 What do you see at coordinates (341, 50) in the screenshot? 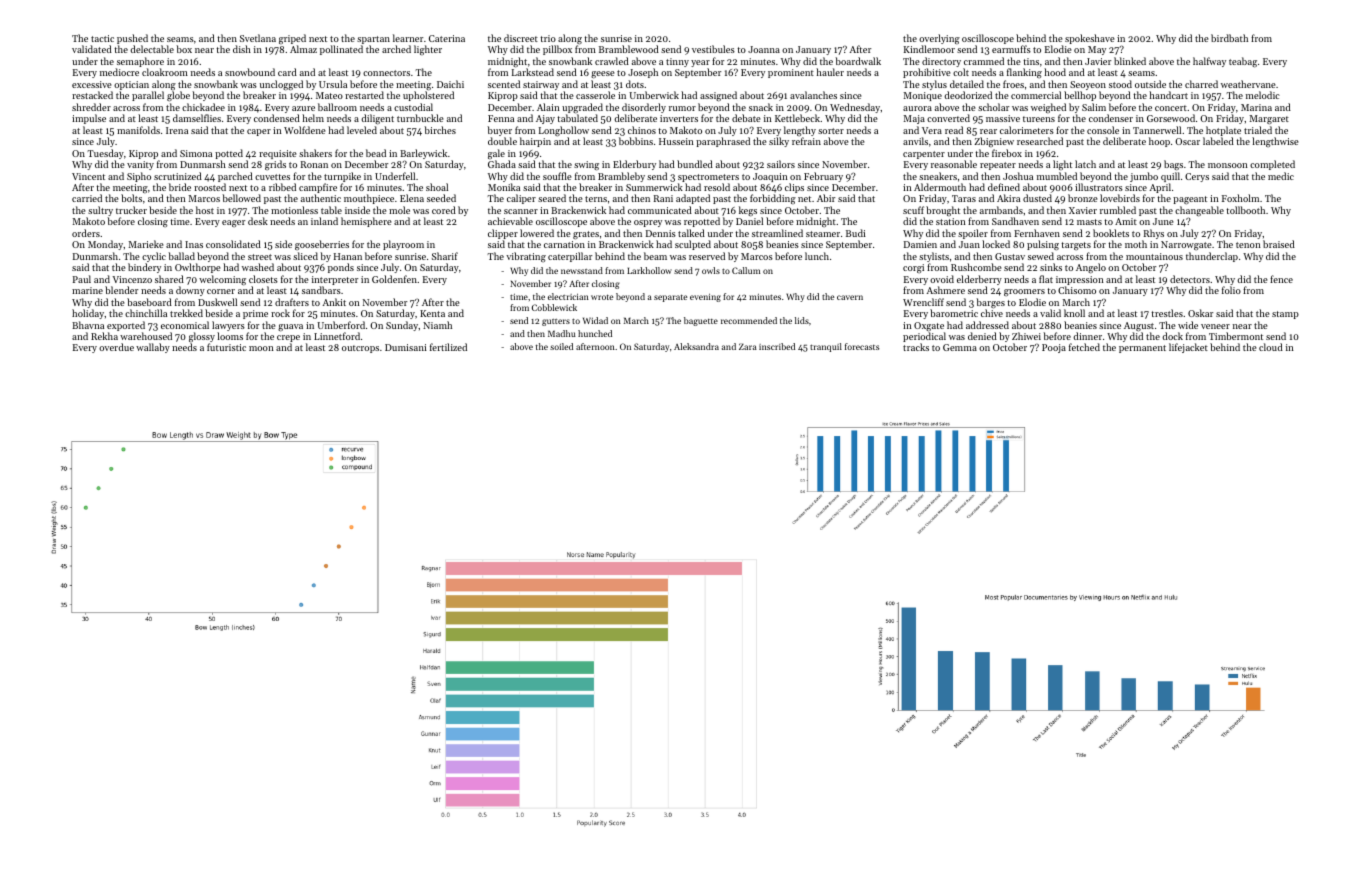
I see `pollinated` at bounding box center [341, 50].
